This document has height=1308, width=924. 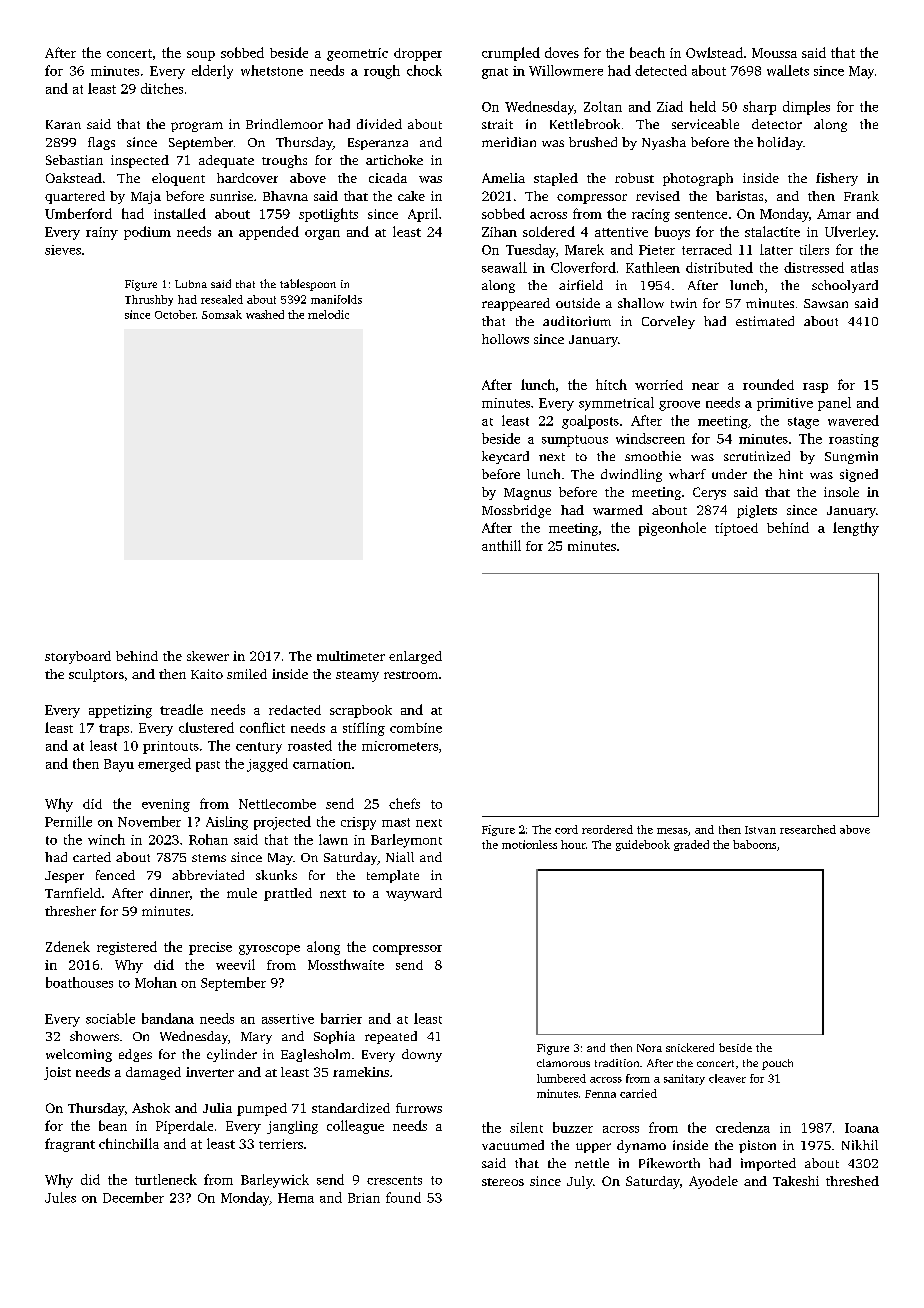 What do you see at coordinates (171, 747) in the document?
I see `printouts` at bounding box center [171, 747].
